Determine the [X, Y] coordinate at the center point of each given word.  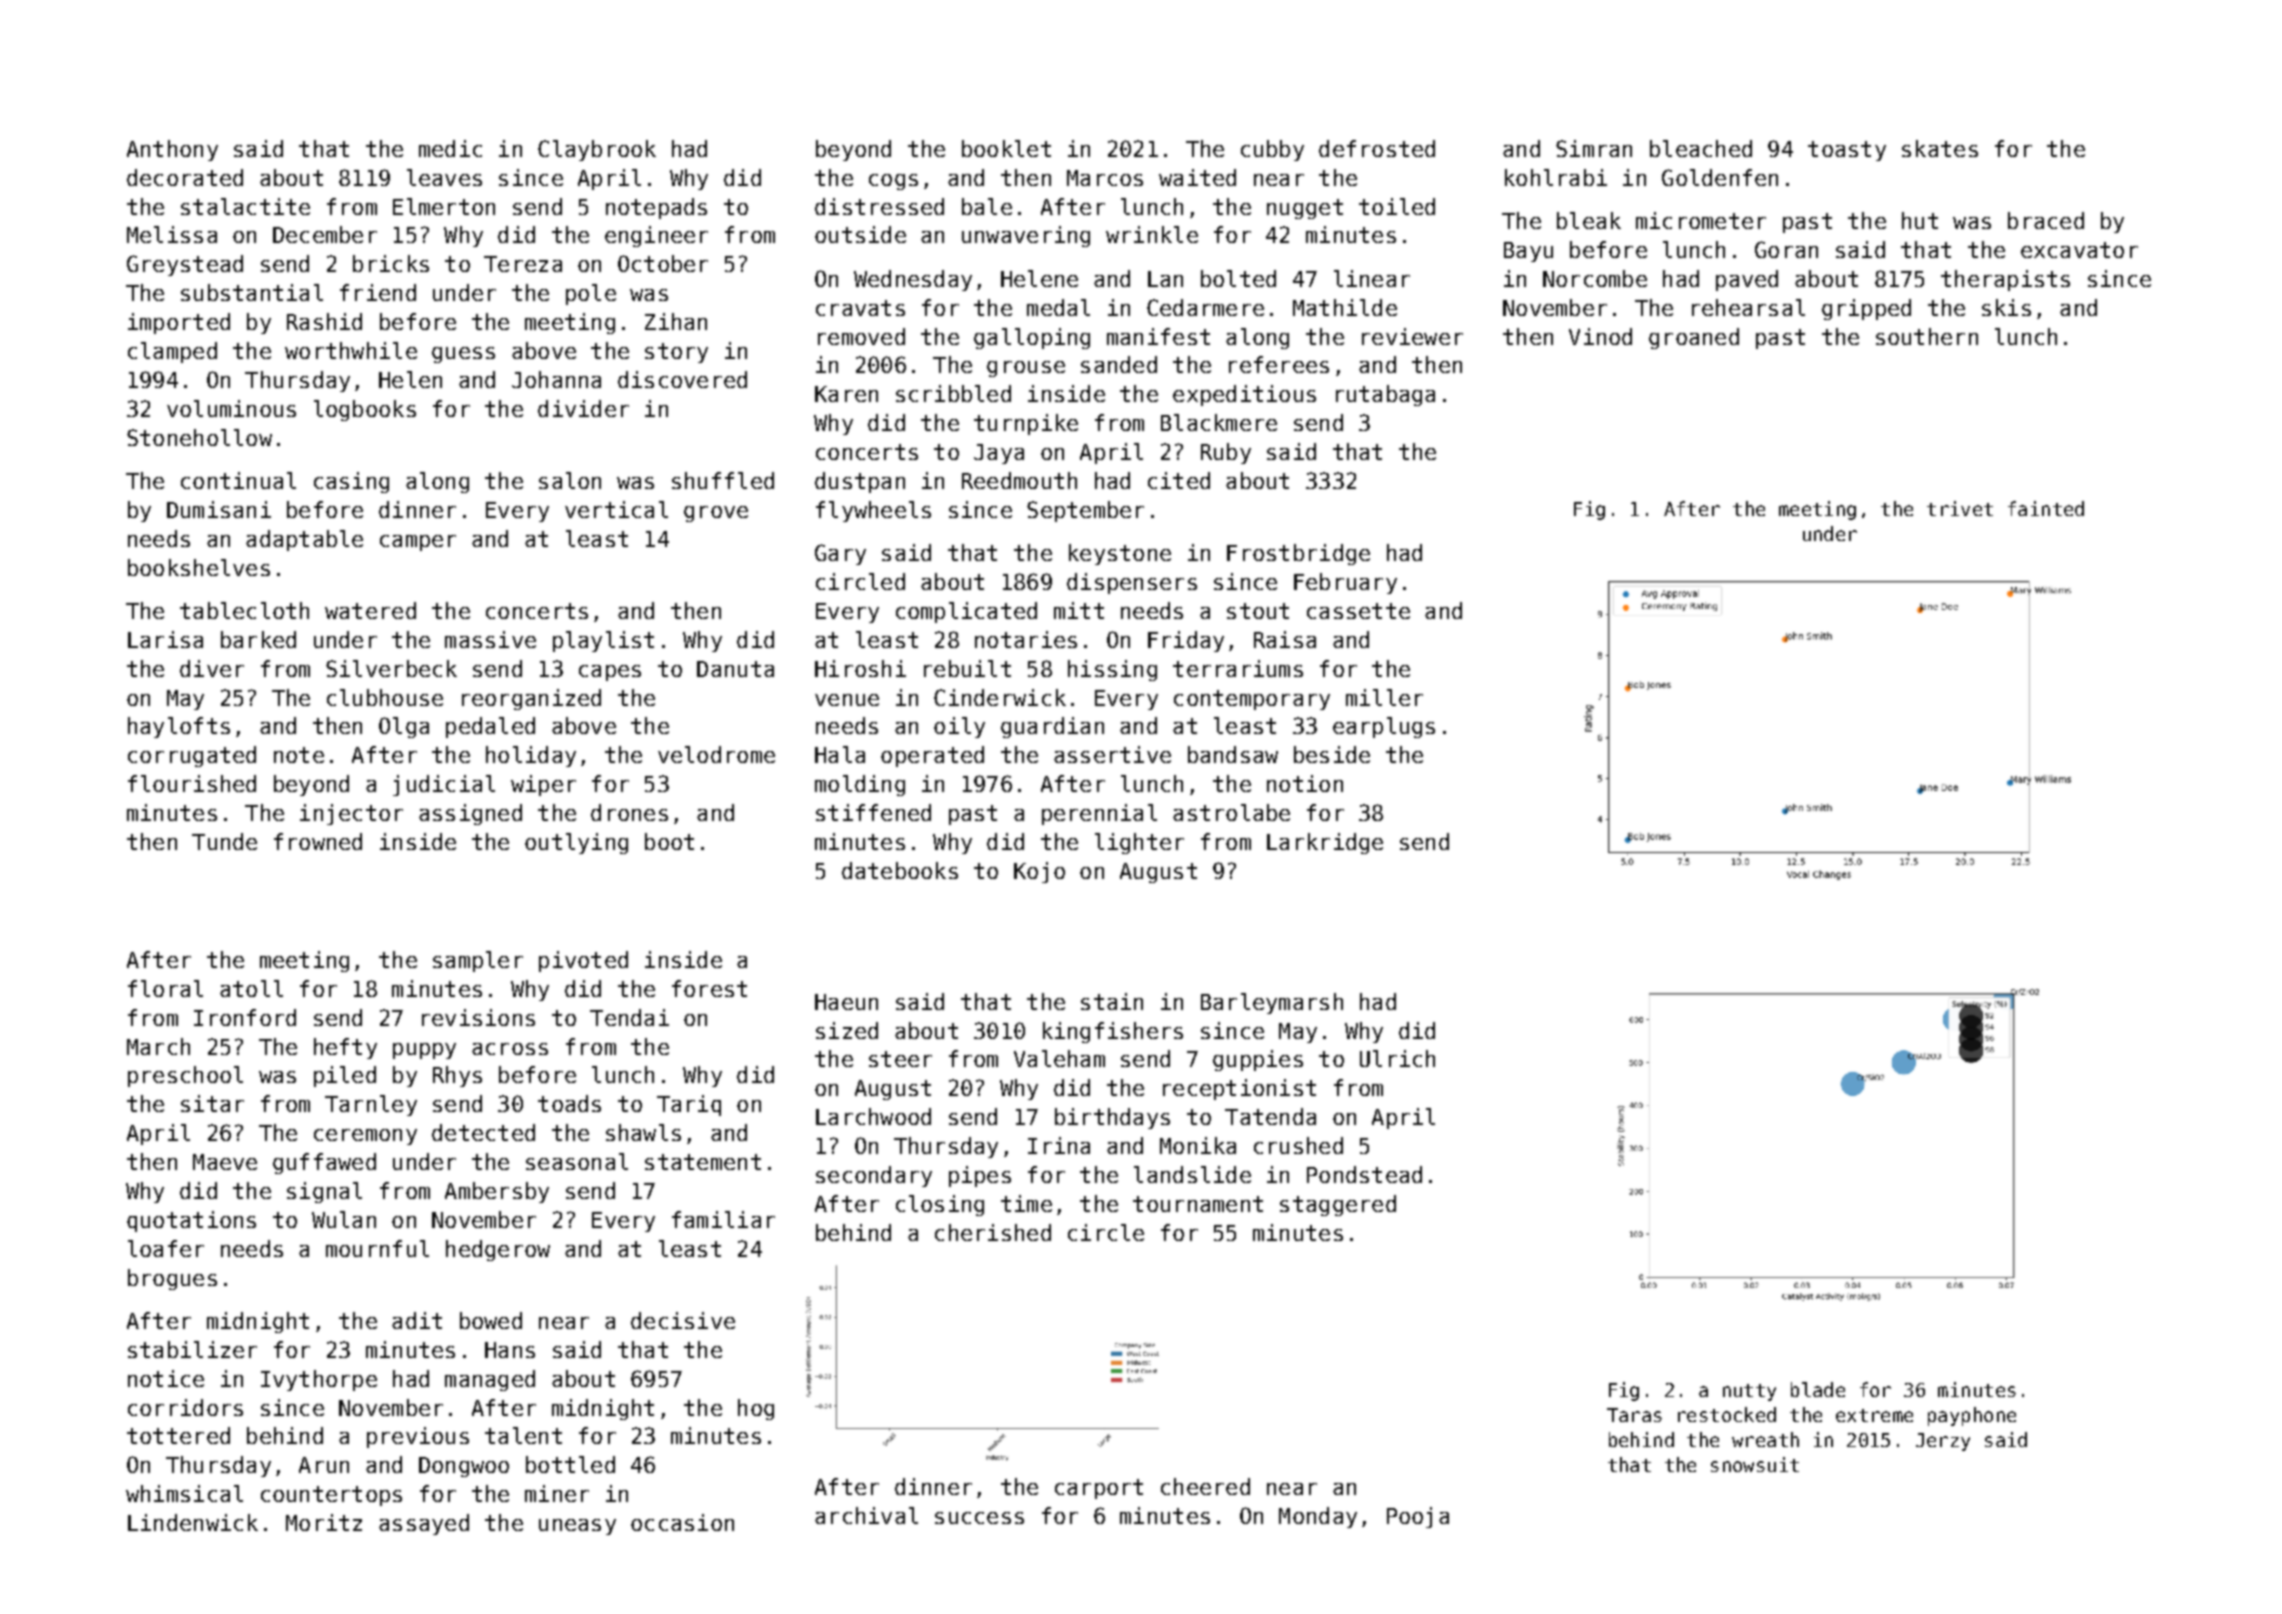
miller [1384, 697]
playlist [603, 641]
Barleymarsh [1272, 1003]
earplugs [1384, 727]
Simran [1594, 148]
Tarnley [371, 1105]
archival [866, 1515]
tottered [178, 1435]
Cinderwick [1000, 697]
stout [1258, 611]
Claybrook [597, 150]
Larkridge [1325, 843]
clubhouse [385, 697]
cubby [1272, 150]
